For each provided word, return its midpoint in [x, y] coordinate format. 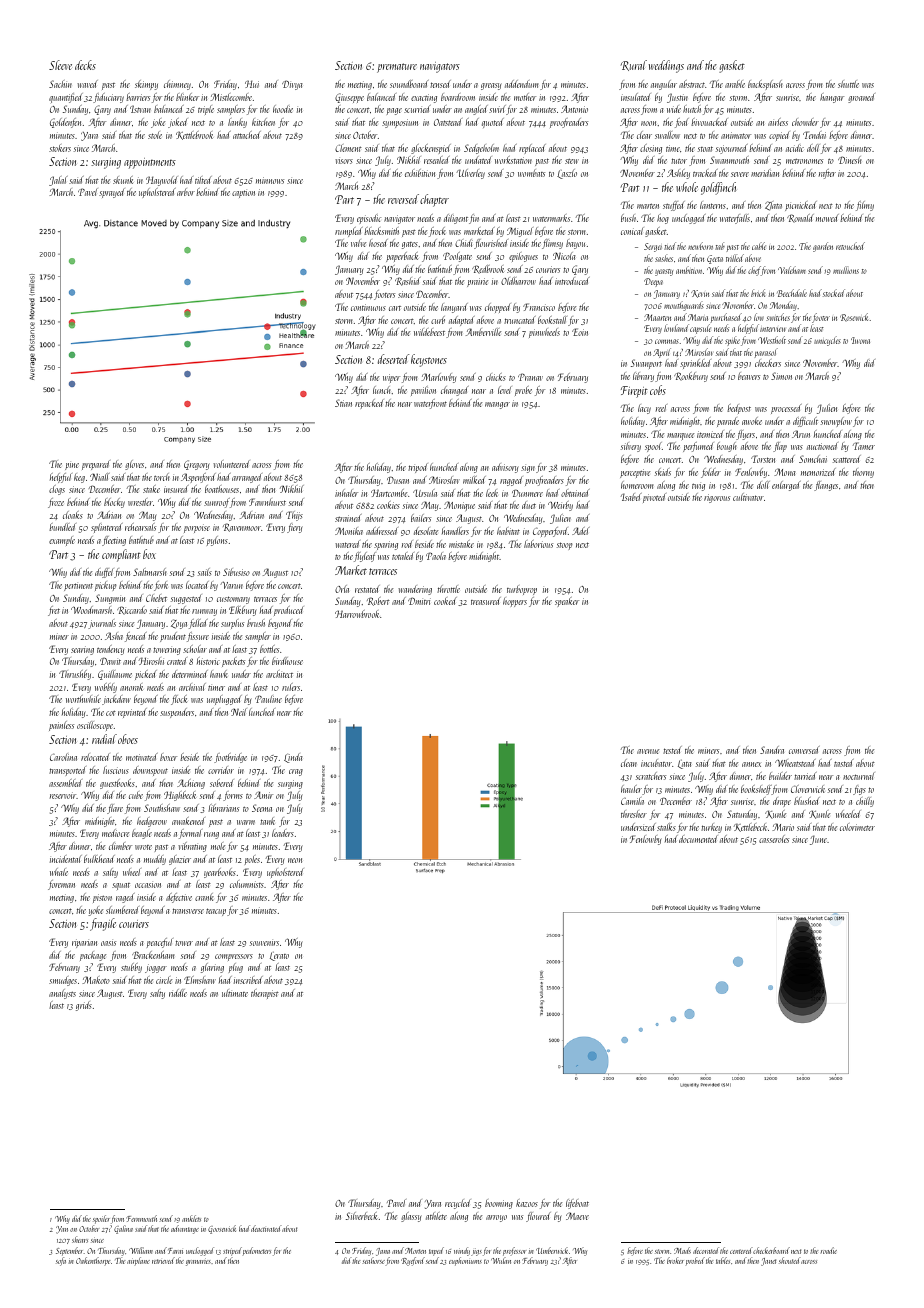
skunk [123, 180]
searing [82, 650]
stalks [666, 827]
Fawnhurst [267, 502]
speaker [567, 602]
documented [698, 839]
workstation [513, 160]
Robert [378, 601]
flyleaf [365, 557]
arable [735, 84]
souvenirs [264, 943]
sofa [61, 1261]
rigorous [717, 498]
